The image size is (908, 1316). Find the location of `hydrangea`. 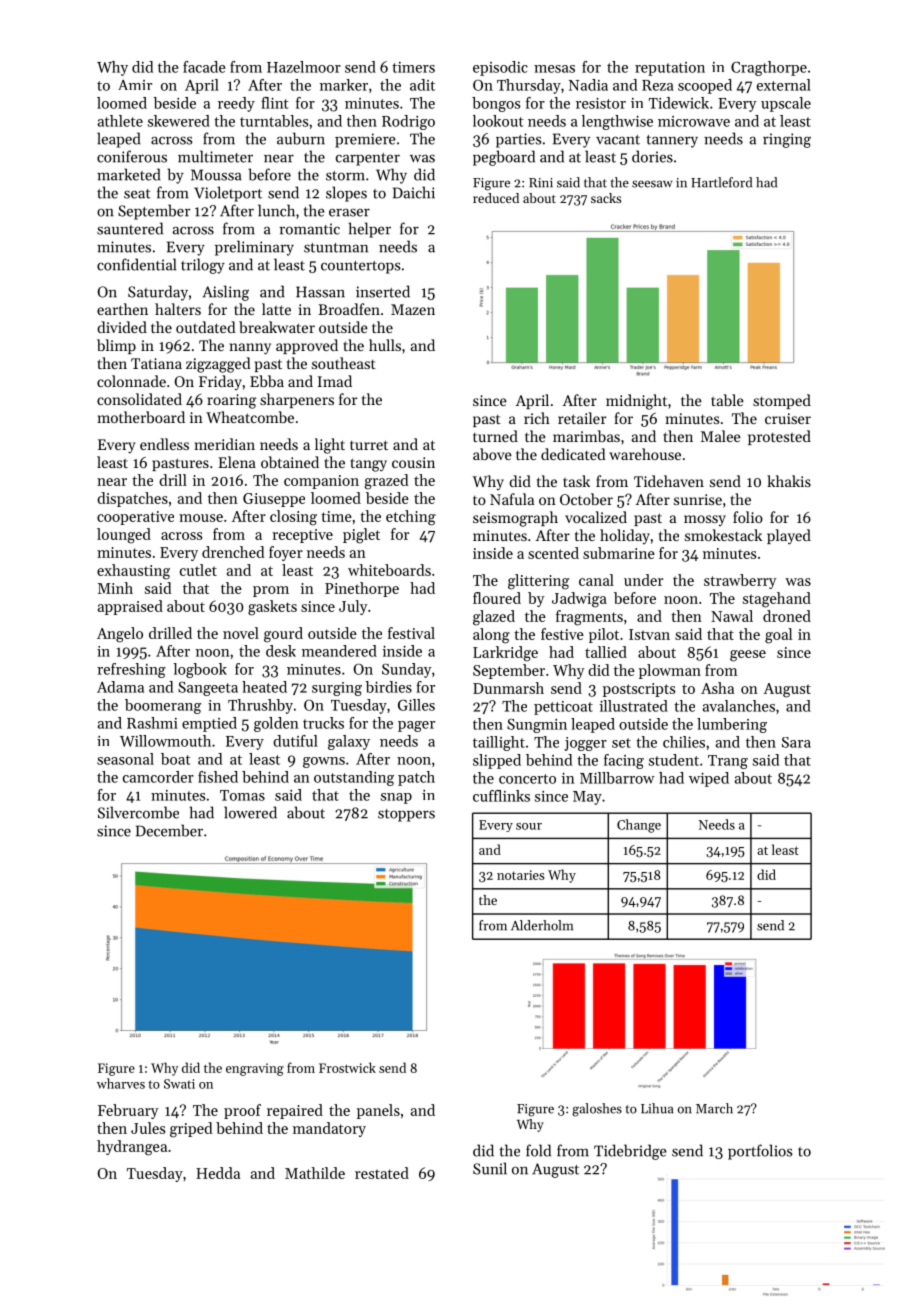

hydrangea is located at coordinates (132, 1148).
